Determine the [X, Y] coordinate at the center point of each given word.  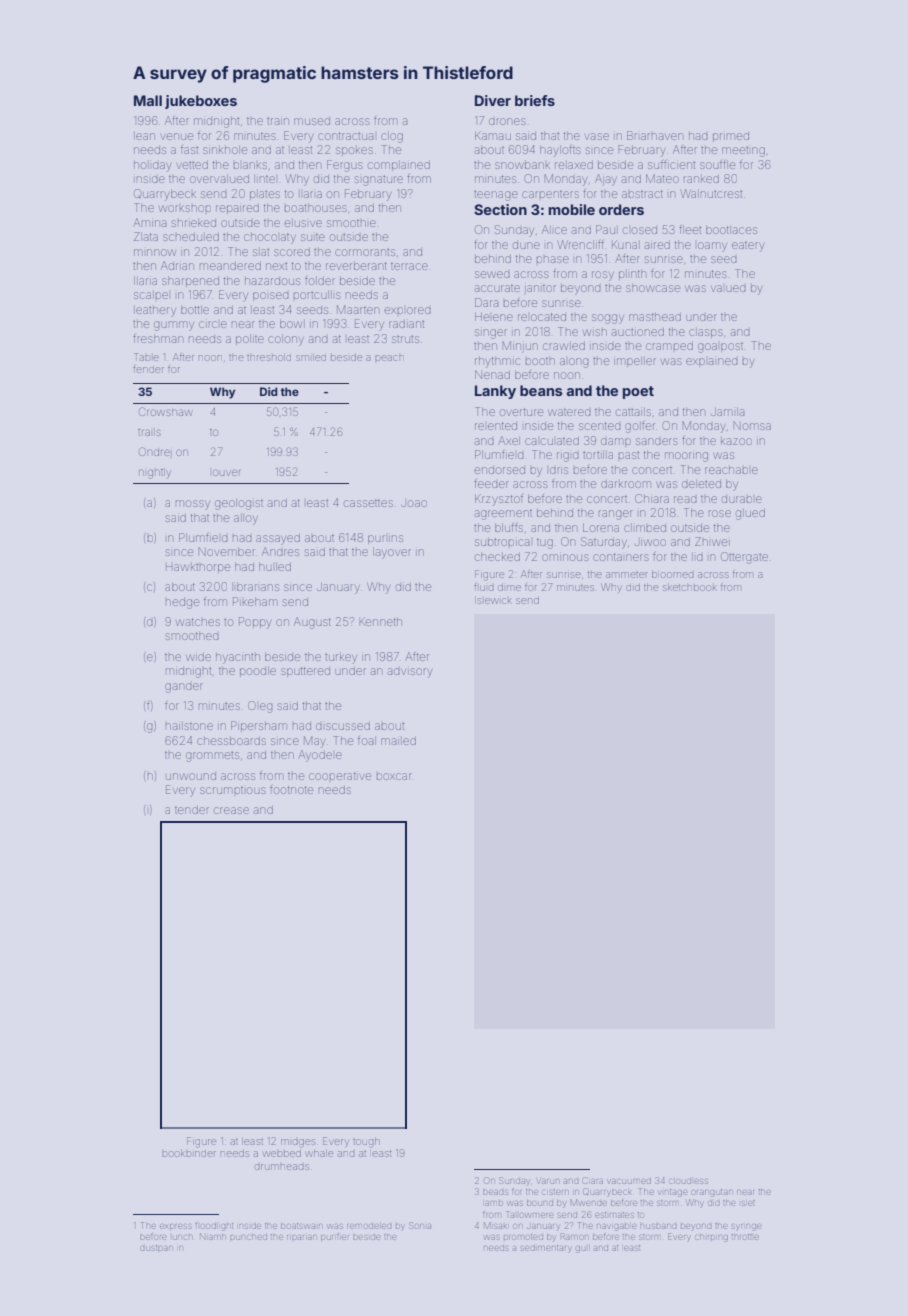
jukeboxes [201, 102]
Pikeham [255, 601]
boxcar [394, 776]
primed [731, 137]
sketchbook [690, 587]
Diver [493, 100]
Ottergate [744, 558]
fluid [484, 587]
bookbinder [189, 1153]
